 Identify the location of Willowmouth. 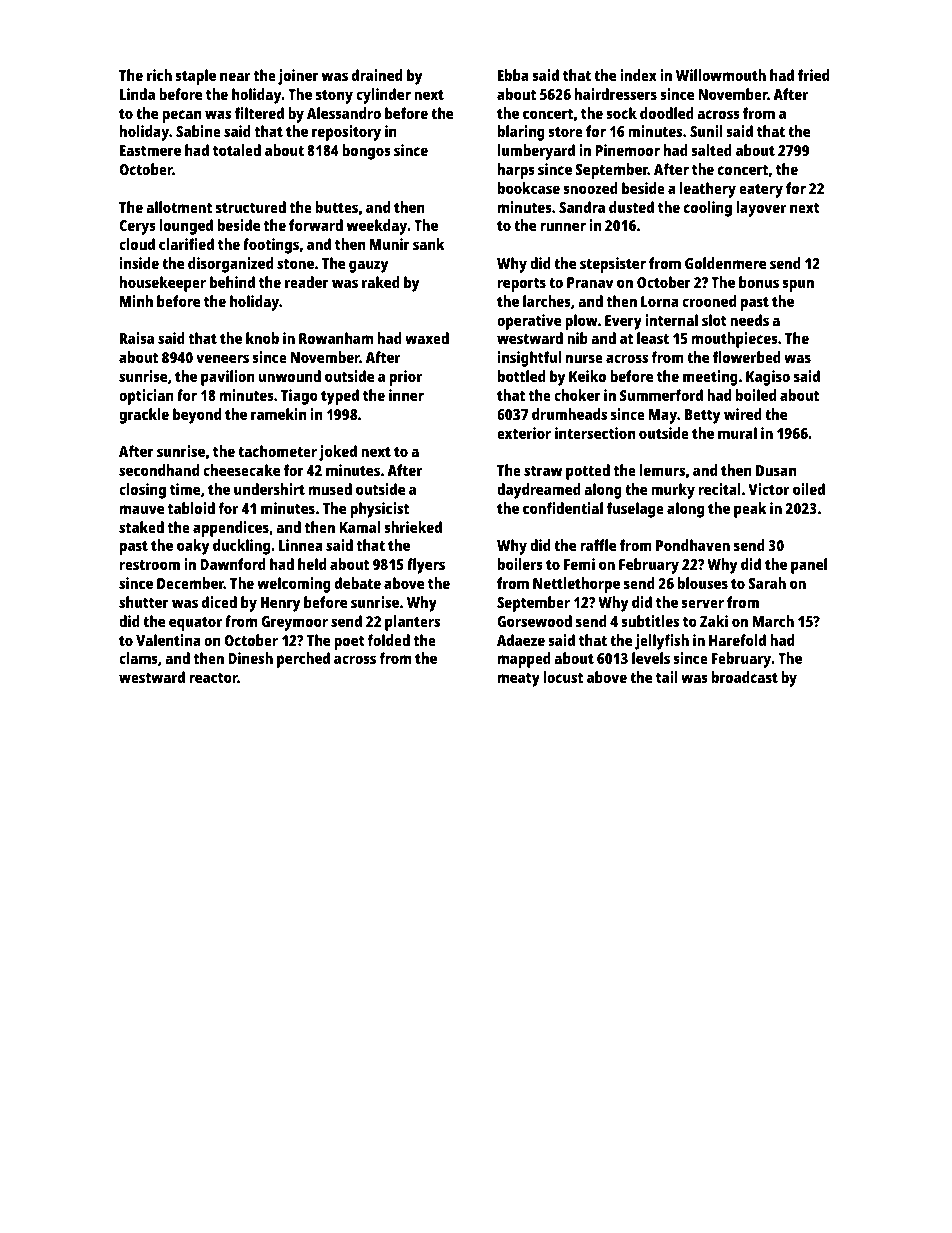
(721, 75).
